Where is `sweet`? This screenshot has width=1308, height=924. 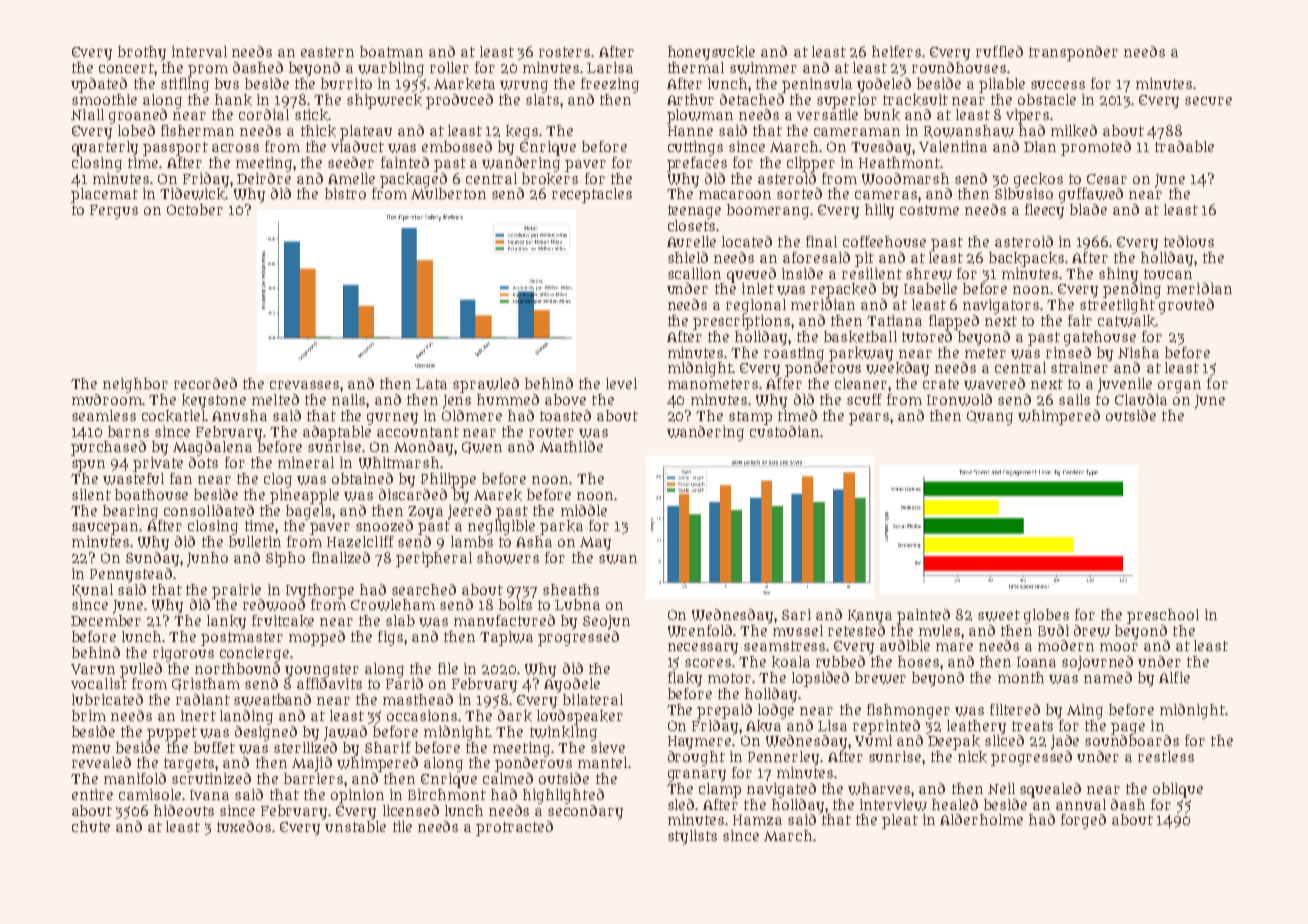
sweet is located at coordinates (999, 615).
